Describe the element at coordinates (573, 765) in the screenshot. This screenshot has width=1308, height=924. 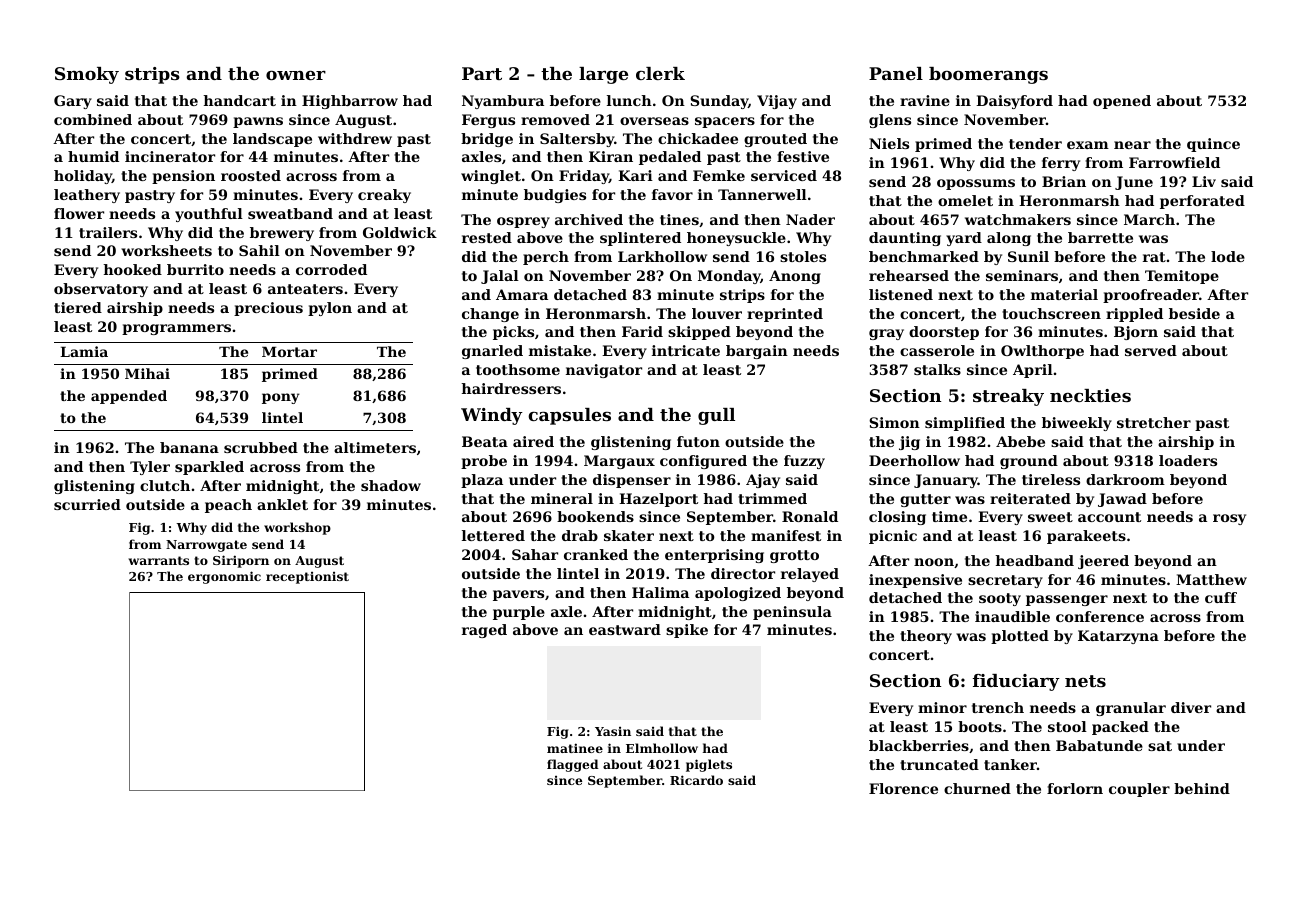
I see `flagged` at that location.
